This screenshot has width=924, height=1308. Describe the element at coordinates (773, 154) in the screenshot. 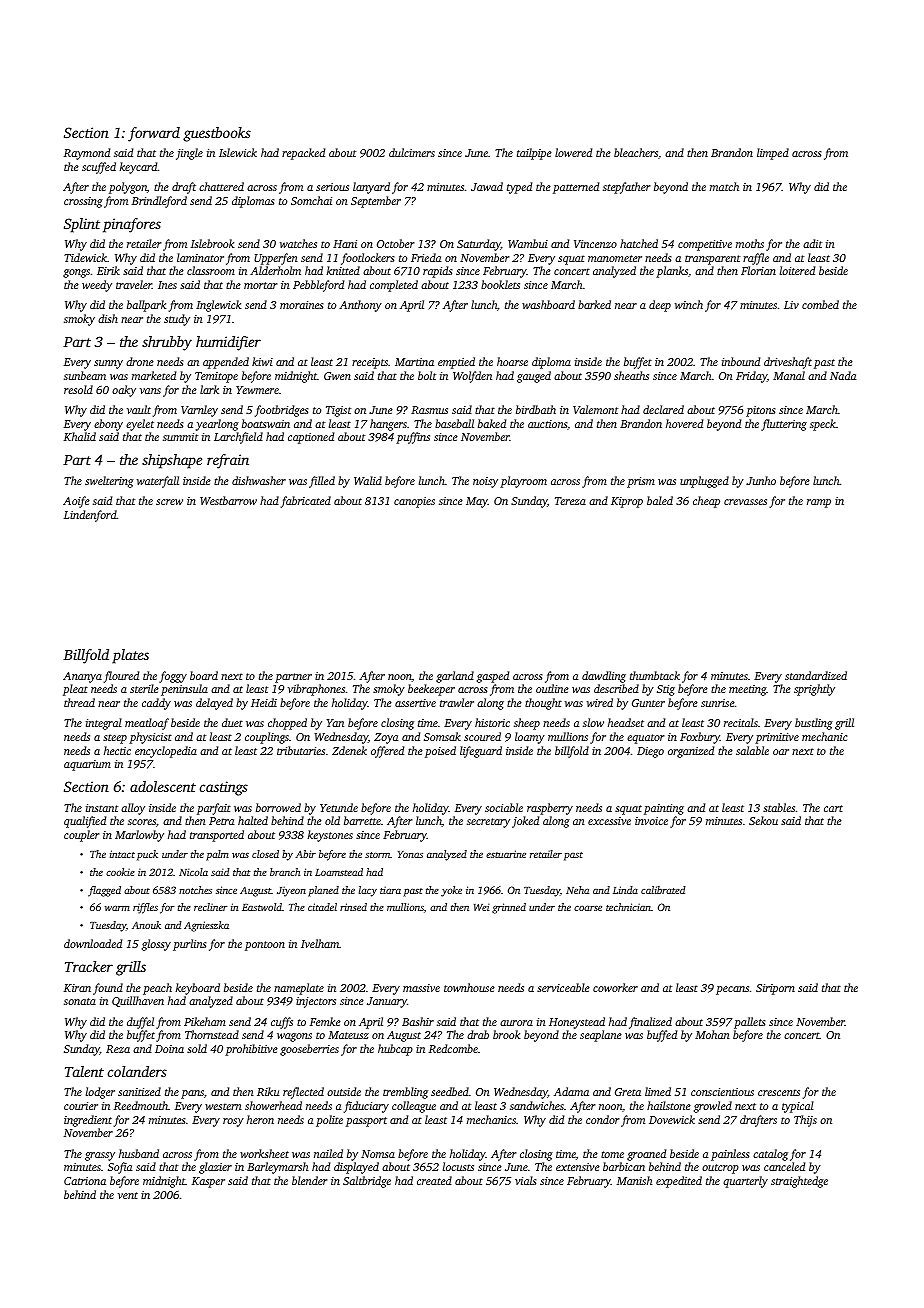

I see `limped` at that location.
